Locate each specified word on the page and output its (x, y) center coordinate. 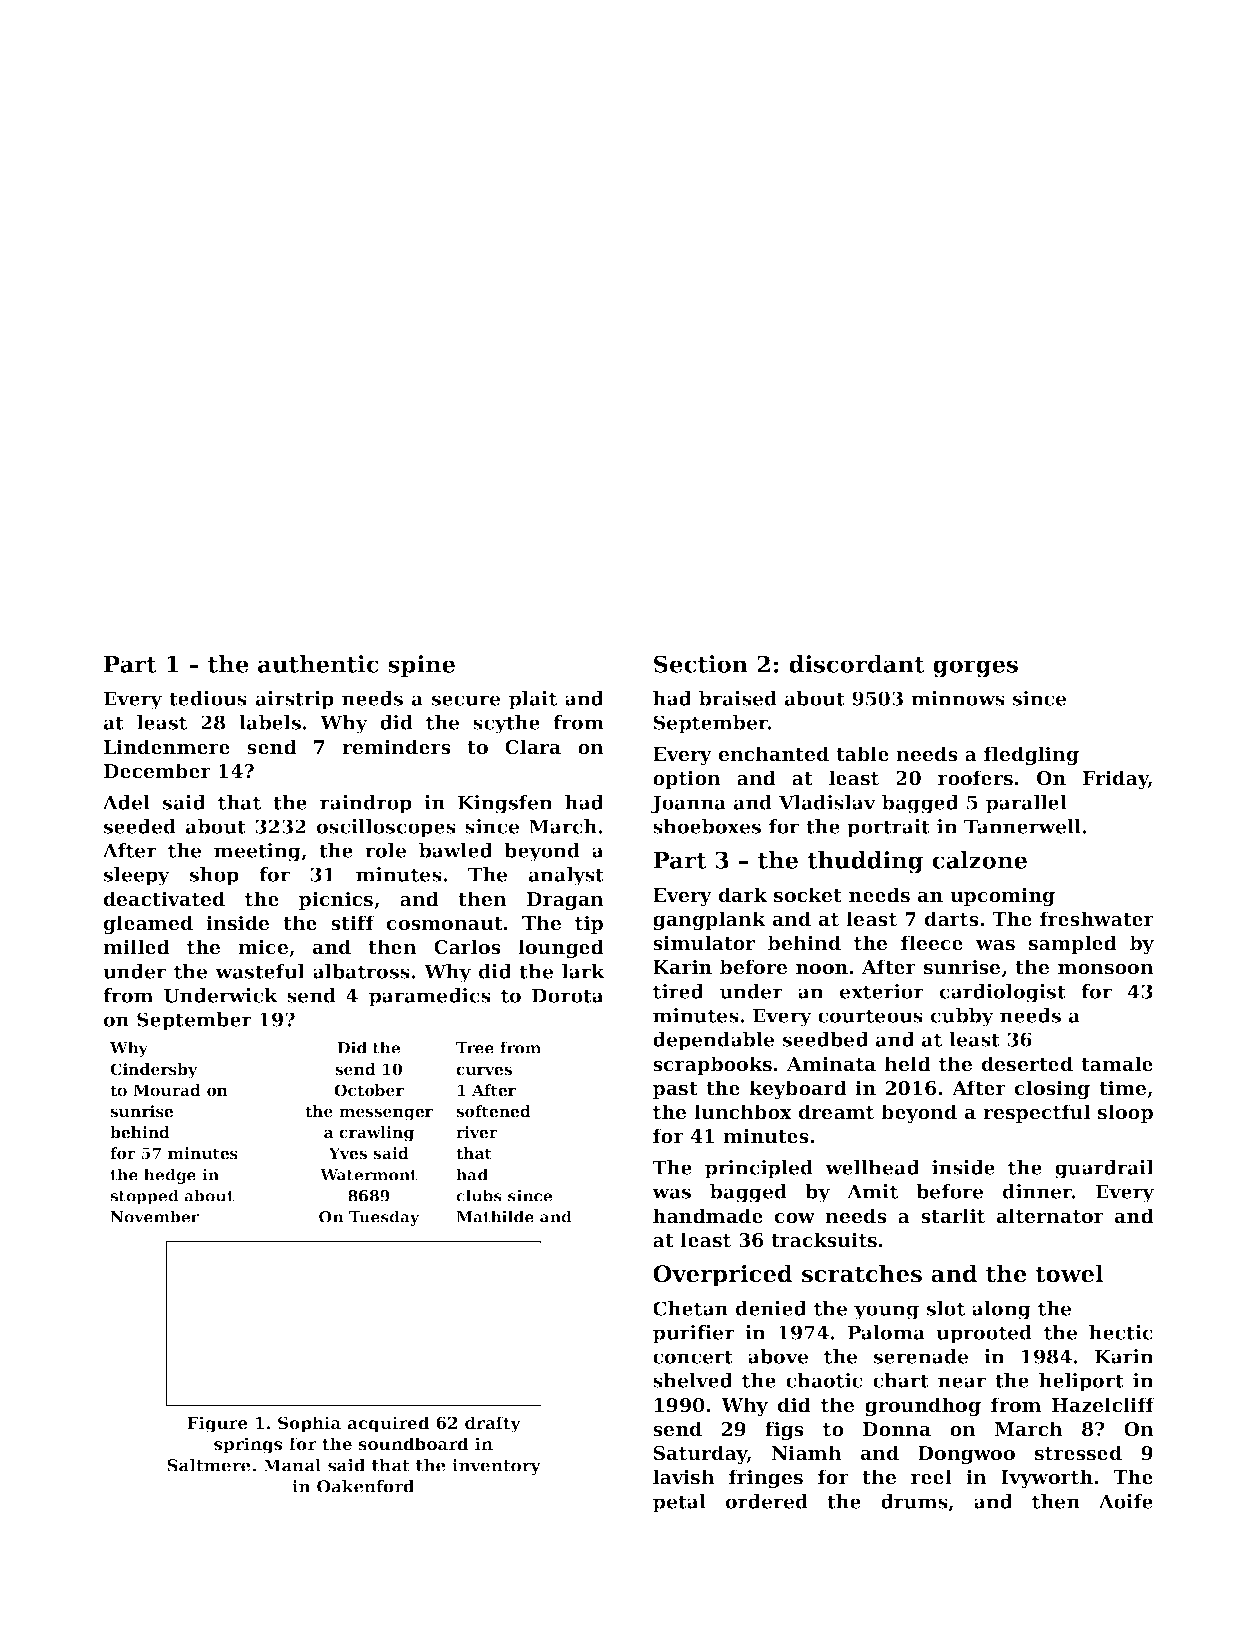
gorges (975, 669)
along (1001, 1310)
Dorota (568, 995)
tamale (1117, 1064)
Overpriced (723, 1275)
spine (421, 666)
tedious (208, 698)
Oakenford (366, 1486)
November (154, 1216)
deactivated (164, 899)
